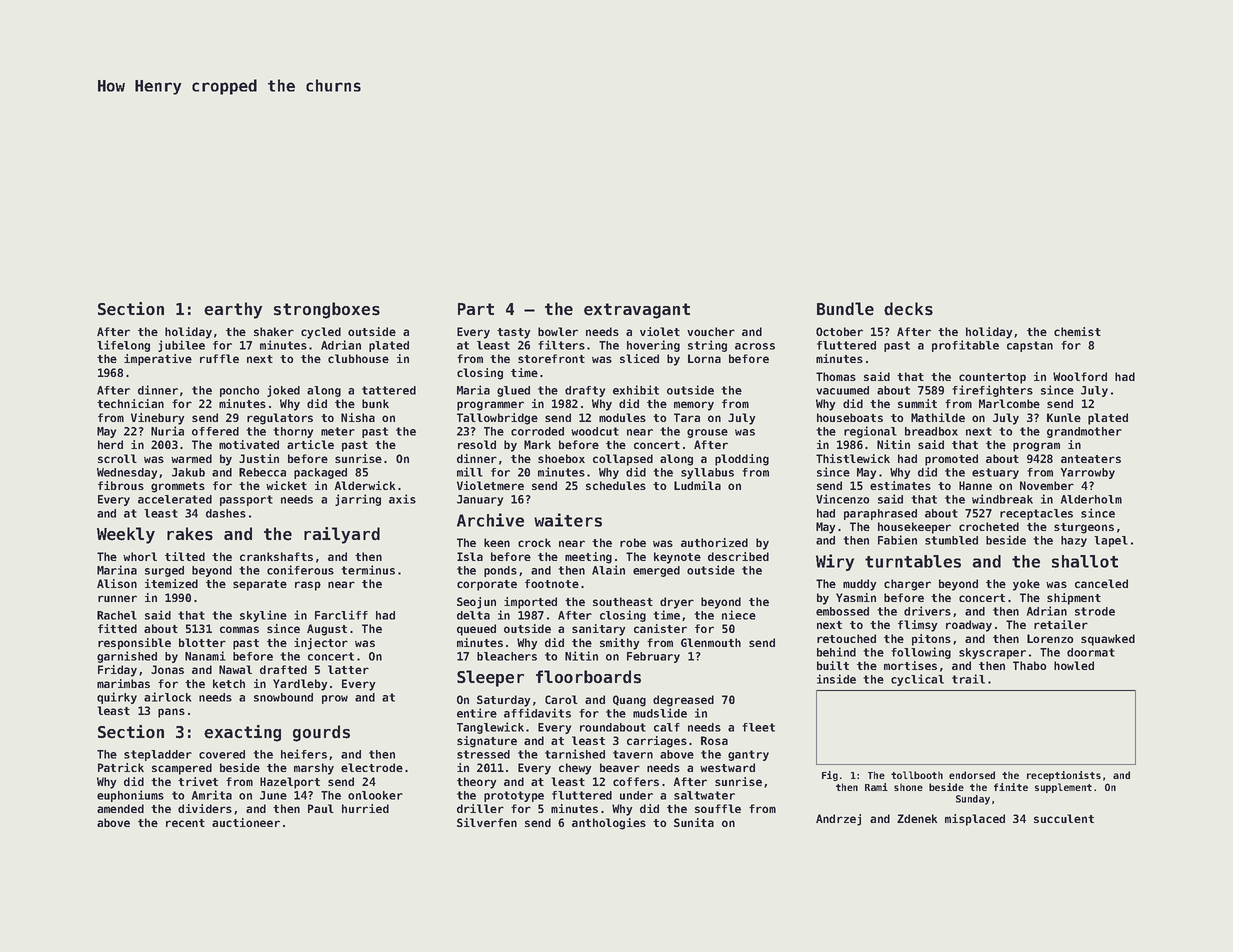 The height and width of the image is (952, 1233). Describe the element at coordinates (616, 485) in the image. I see `schedules` at that location.
